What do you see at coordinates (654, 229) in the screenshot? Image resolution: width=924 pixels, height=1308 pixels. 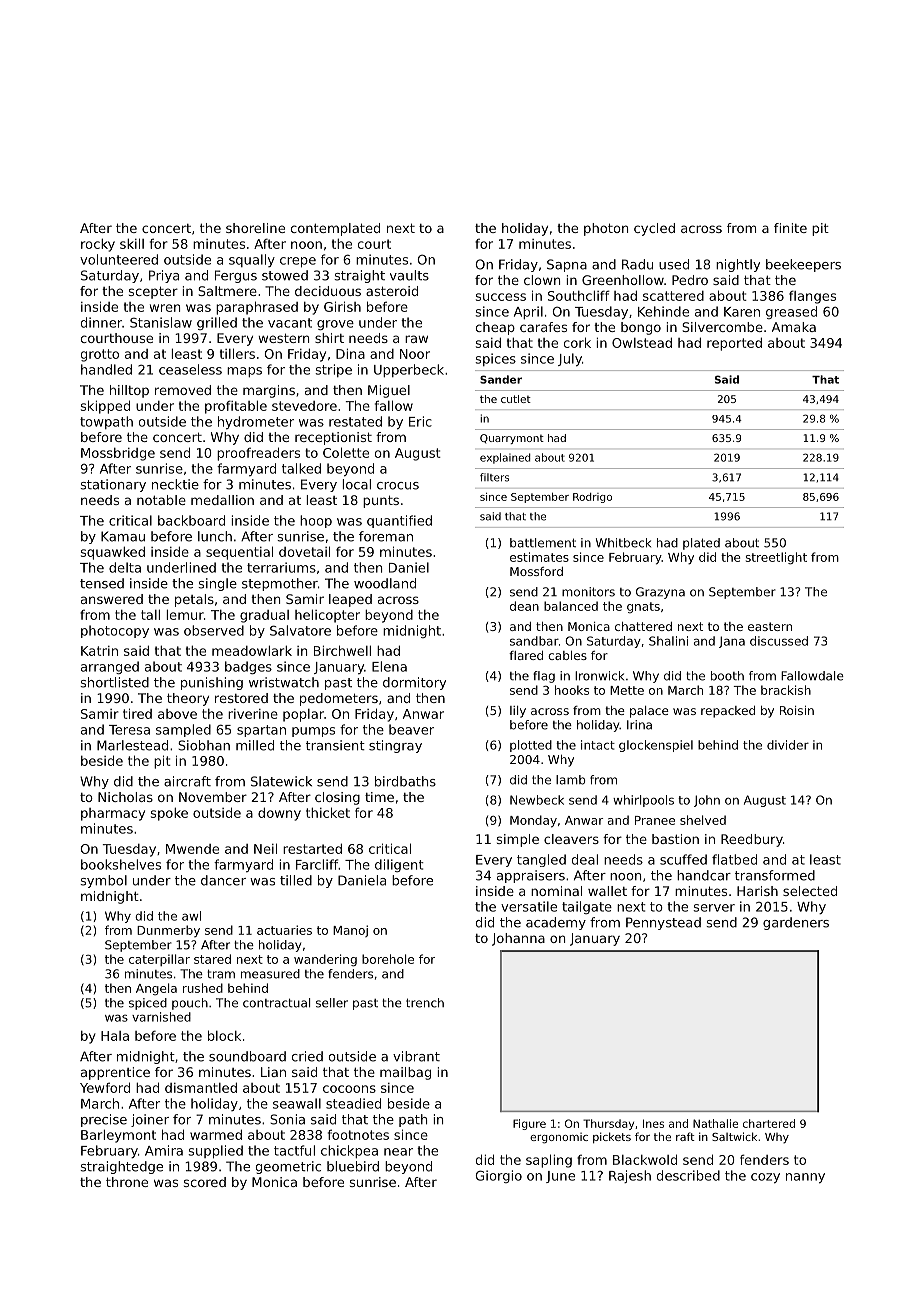 I see `cycled` at bounding box center [654, 229].
